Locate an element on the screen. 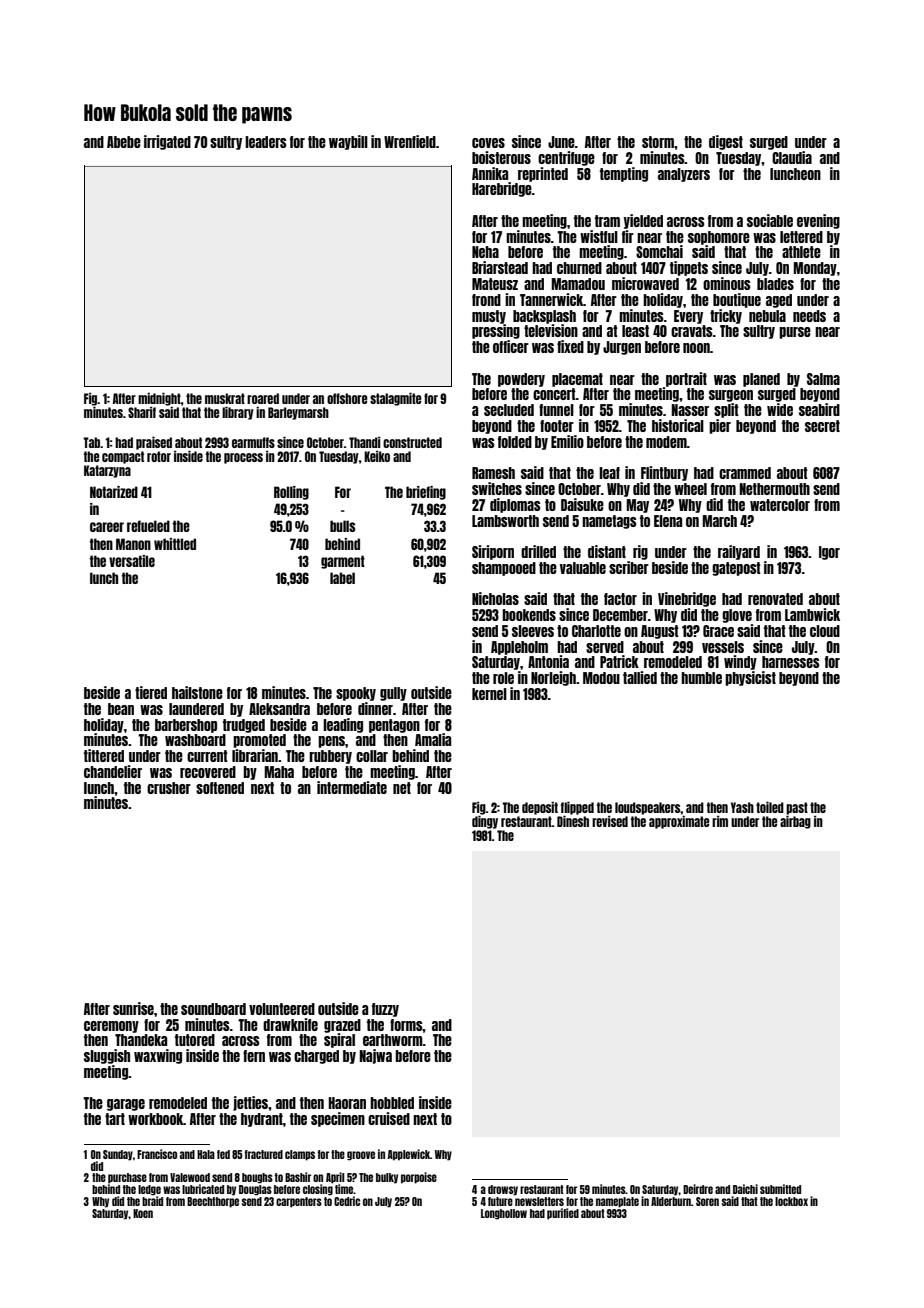 The width and height of the screenshot is (924, 1308). midnight is located at coordinates (159, 399).
